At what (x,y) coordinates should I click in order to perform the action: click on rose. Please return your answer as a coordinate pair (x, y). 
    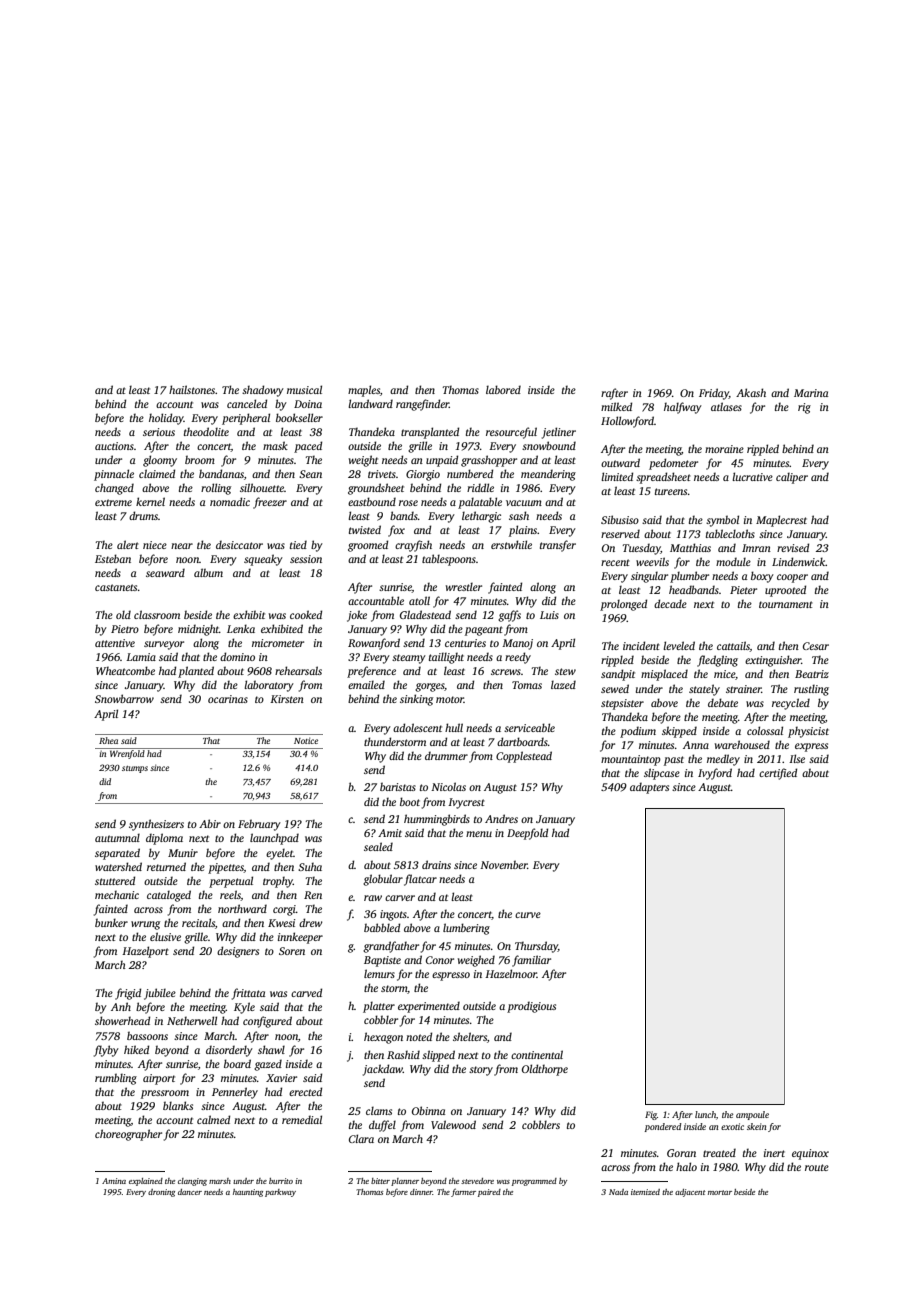
    Looking at the image, I should click on (408, 503).
